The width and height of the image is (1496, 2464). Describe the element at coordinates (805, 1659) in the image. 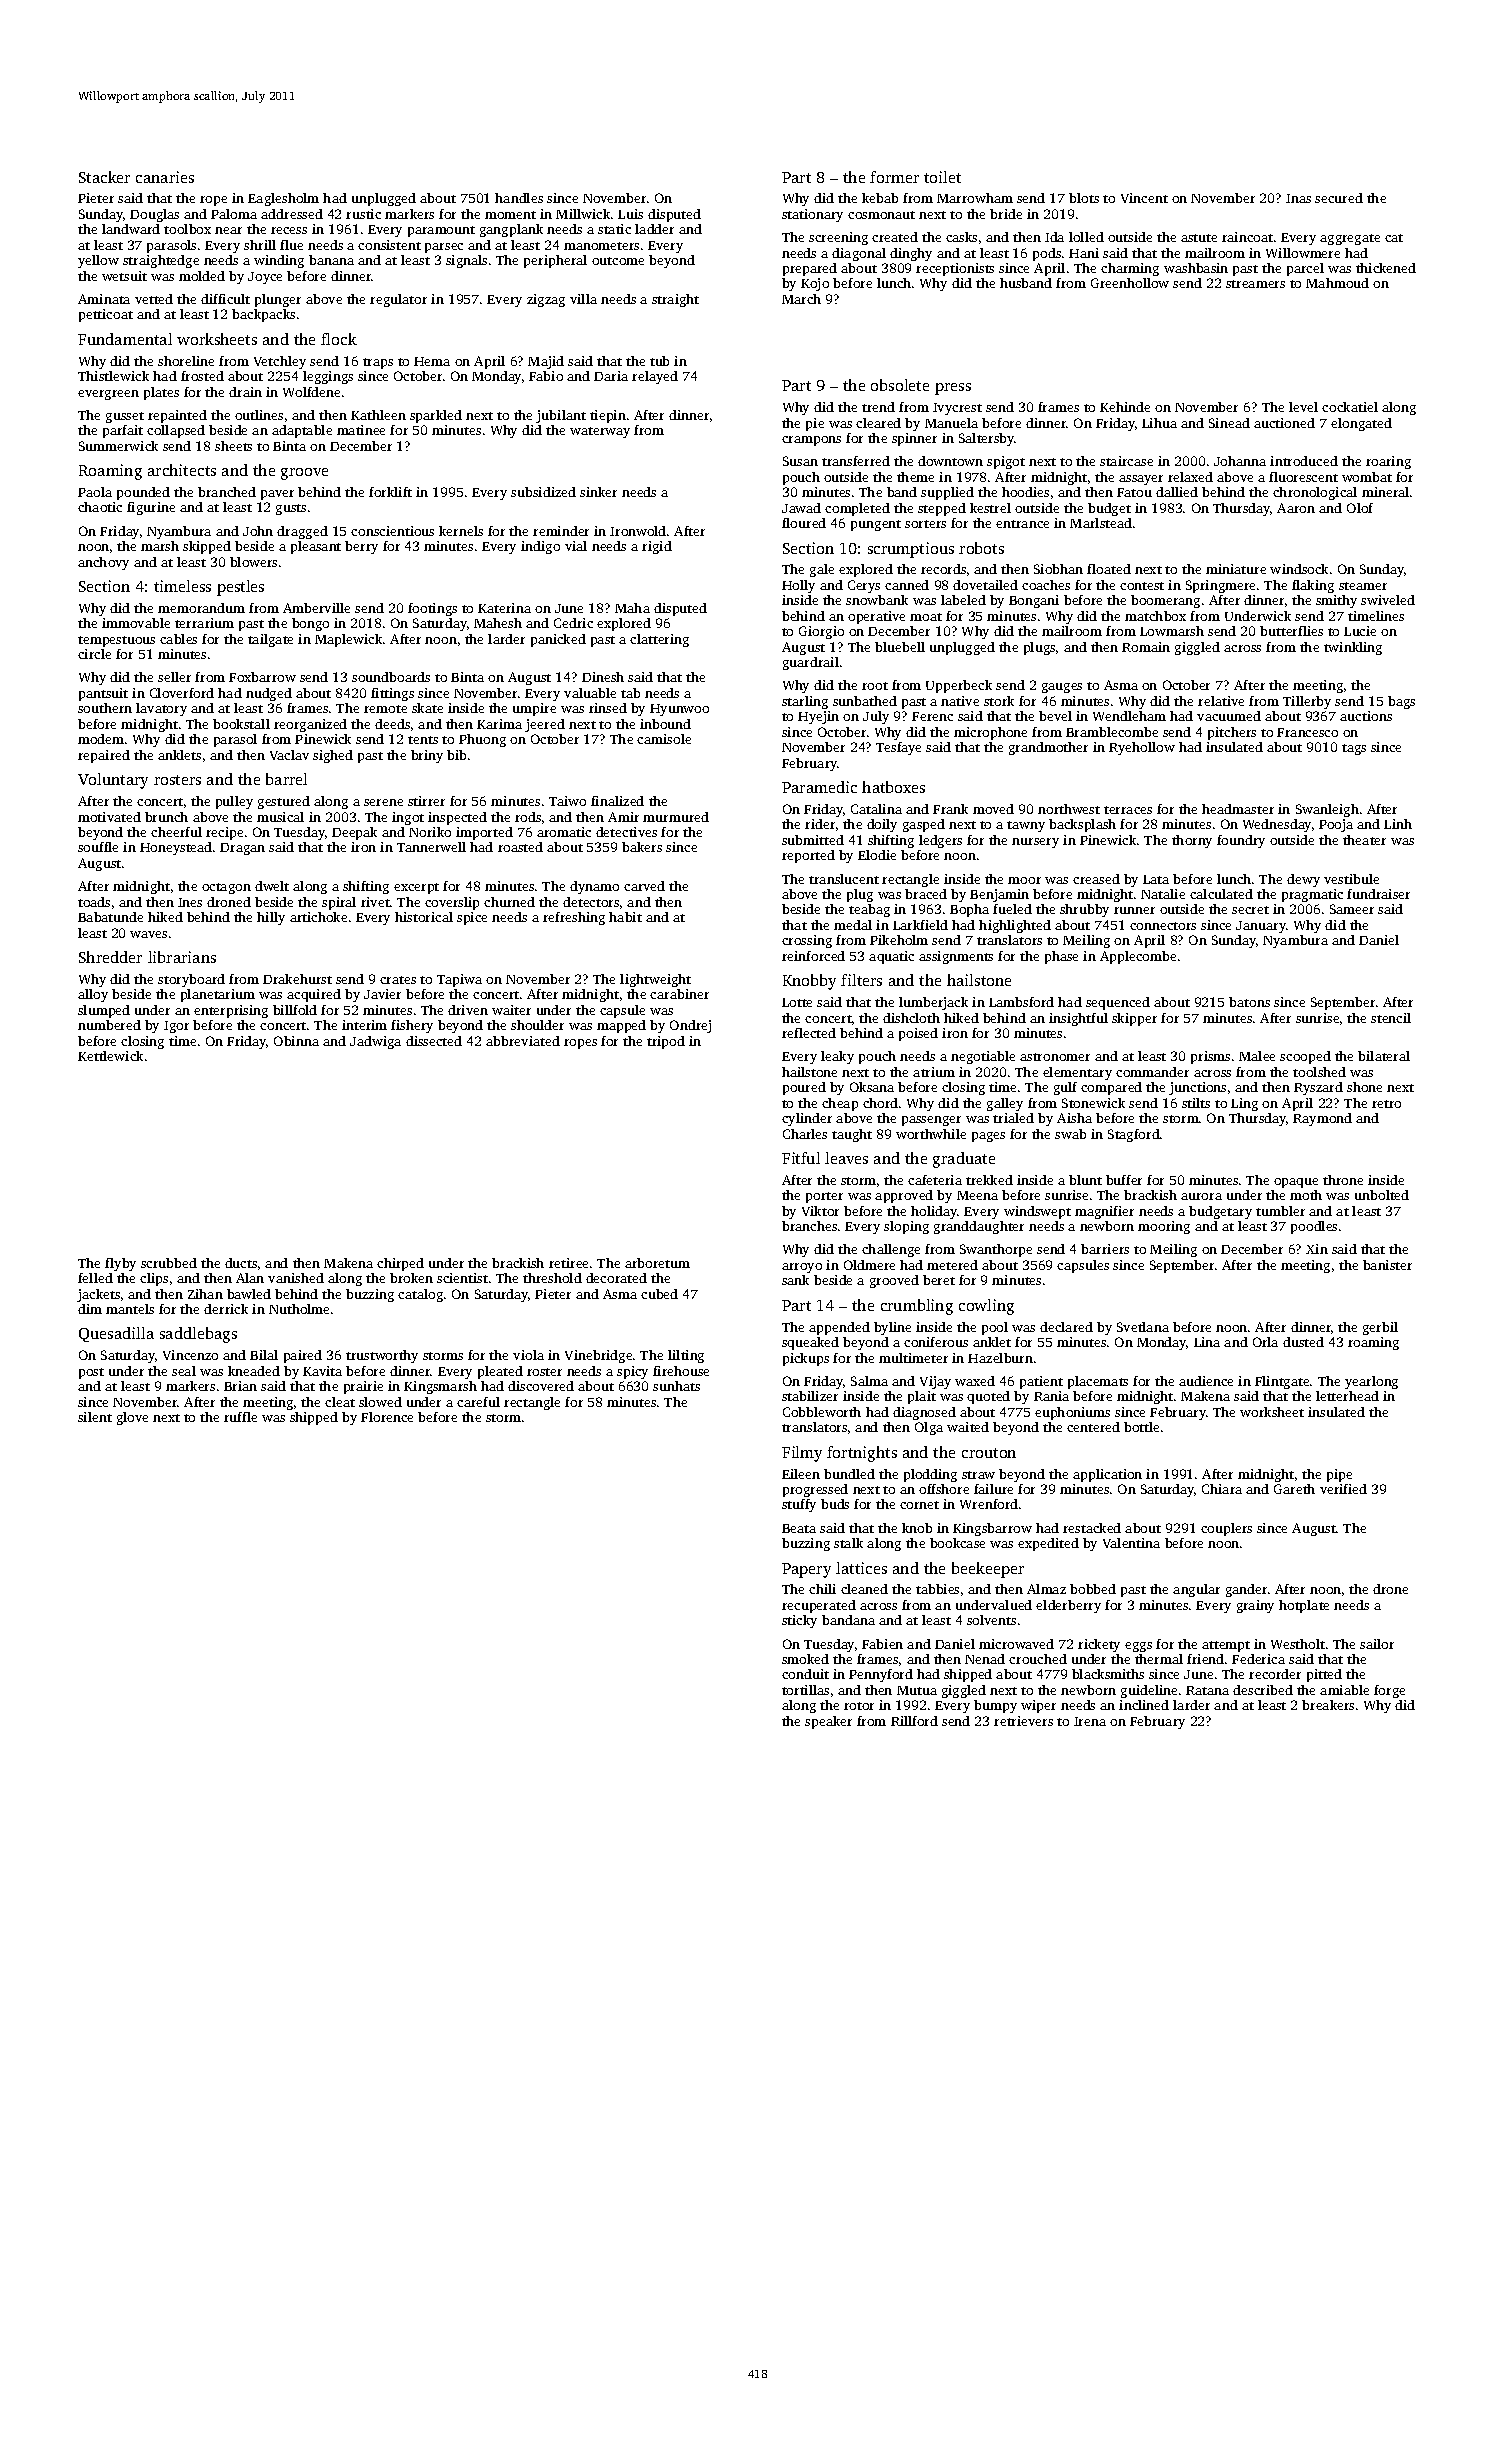

I see `smoked` at that location.
